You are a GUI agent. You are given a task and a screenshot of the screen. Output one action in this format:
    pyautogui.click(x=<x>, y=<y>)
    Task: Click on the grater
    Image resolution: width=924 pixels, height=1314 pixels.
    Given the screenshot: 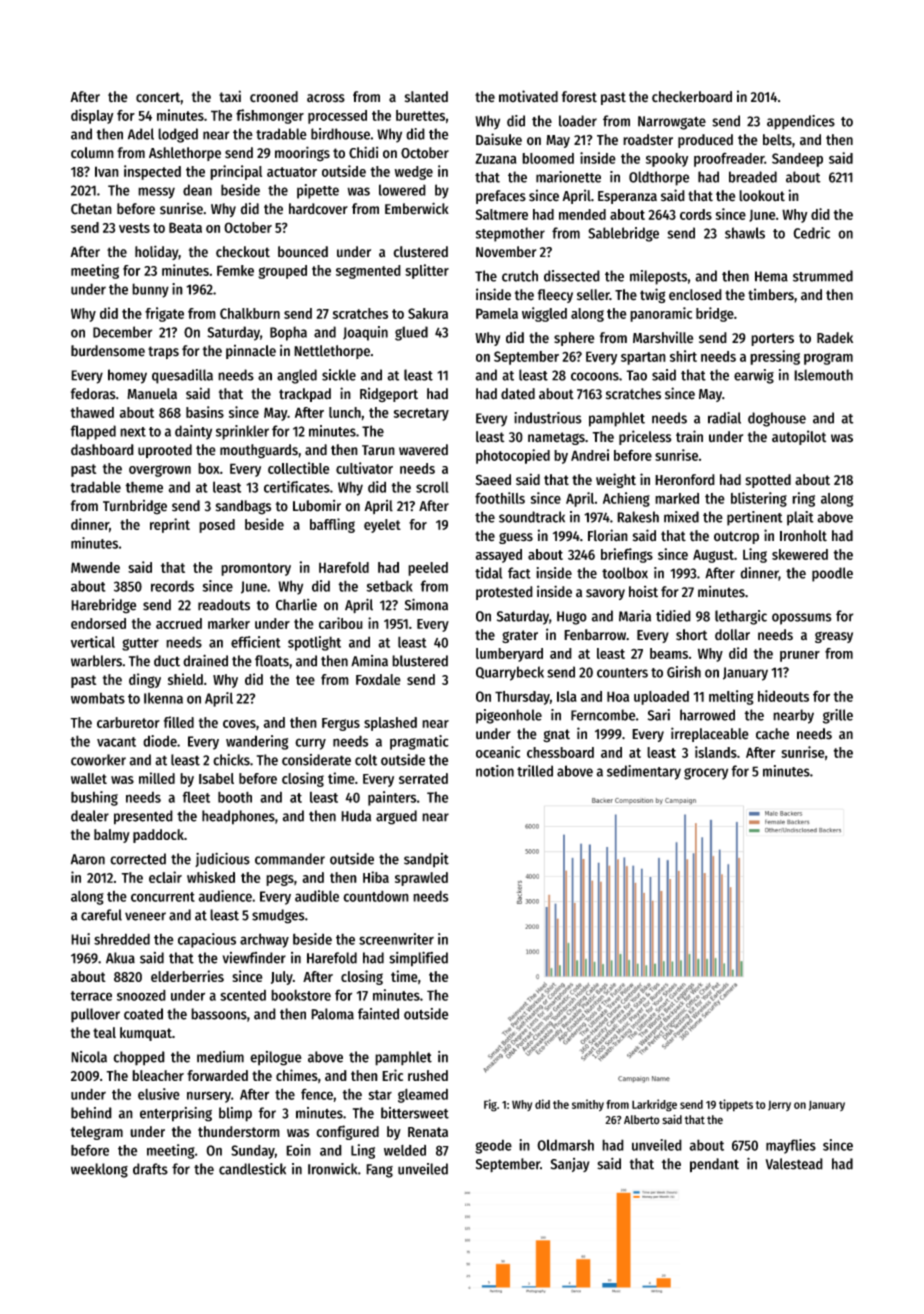 What is the action you would take?
    pyautogui.click(x=520, y=636)
